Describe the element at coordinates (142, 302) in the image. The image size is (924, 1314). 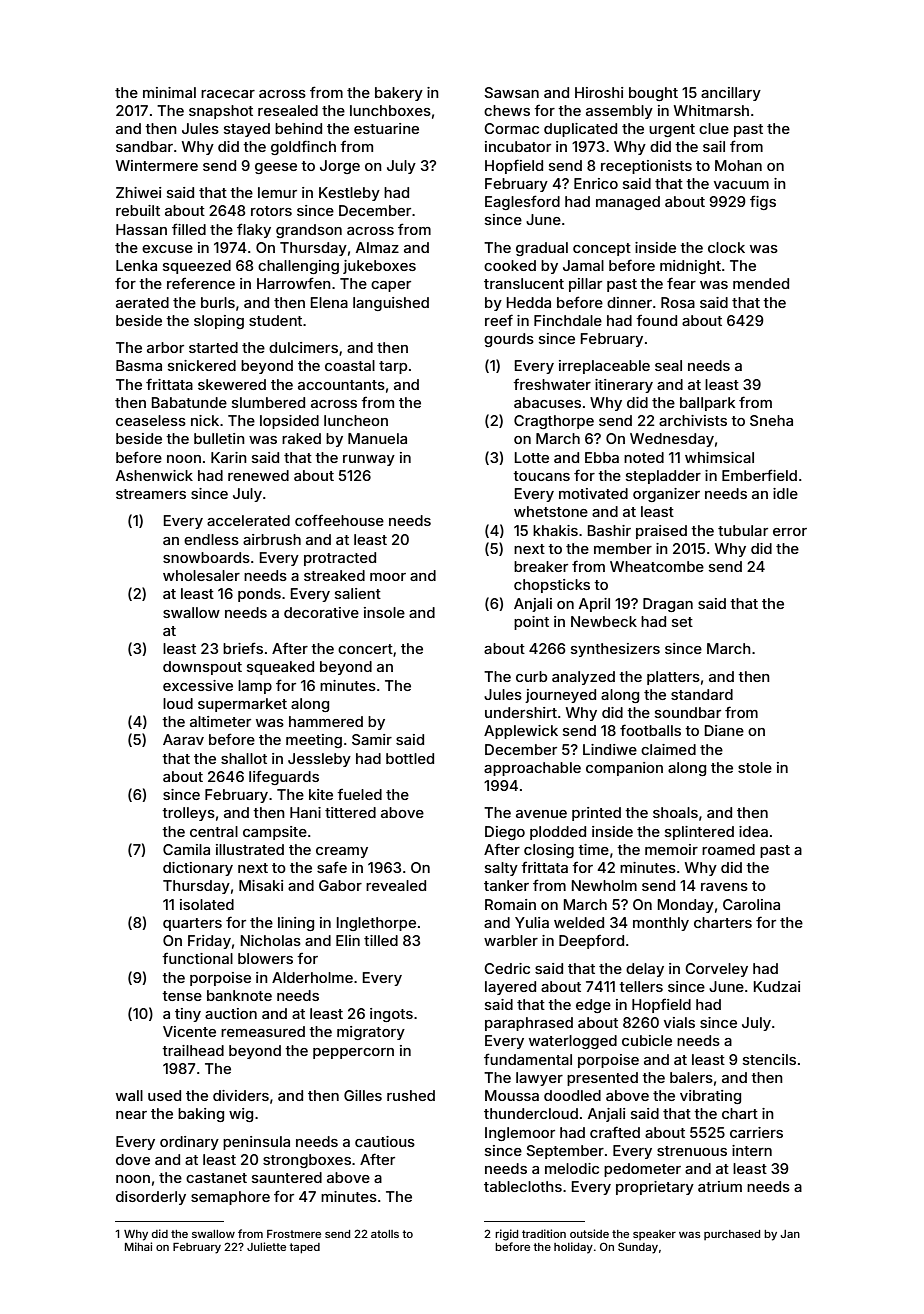
I see `aerated` at that location.
